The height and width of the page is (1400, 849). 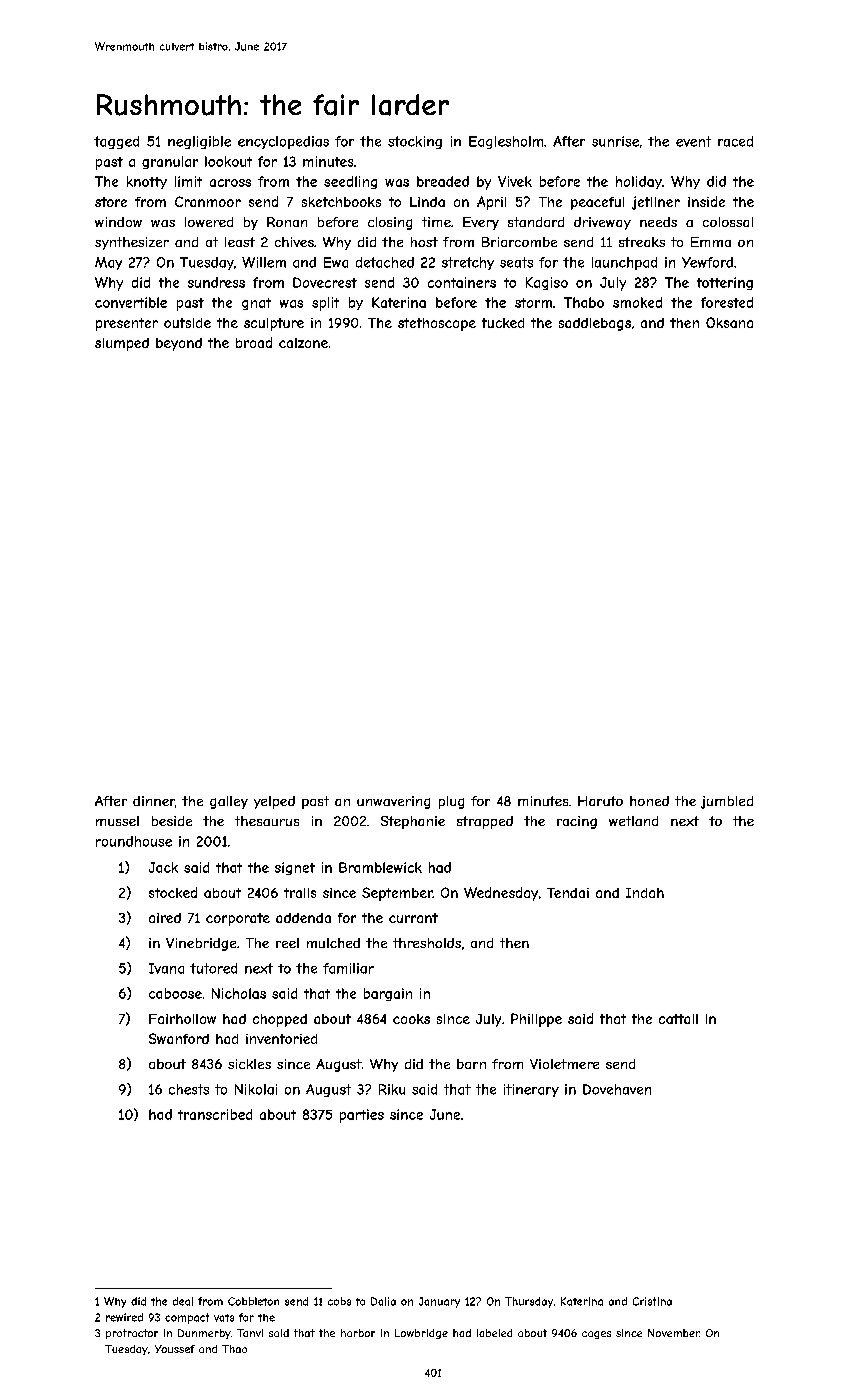 I want to click on Youssef, so click(x=175, y=1349).
